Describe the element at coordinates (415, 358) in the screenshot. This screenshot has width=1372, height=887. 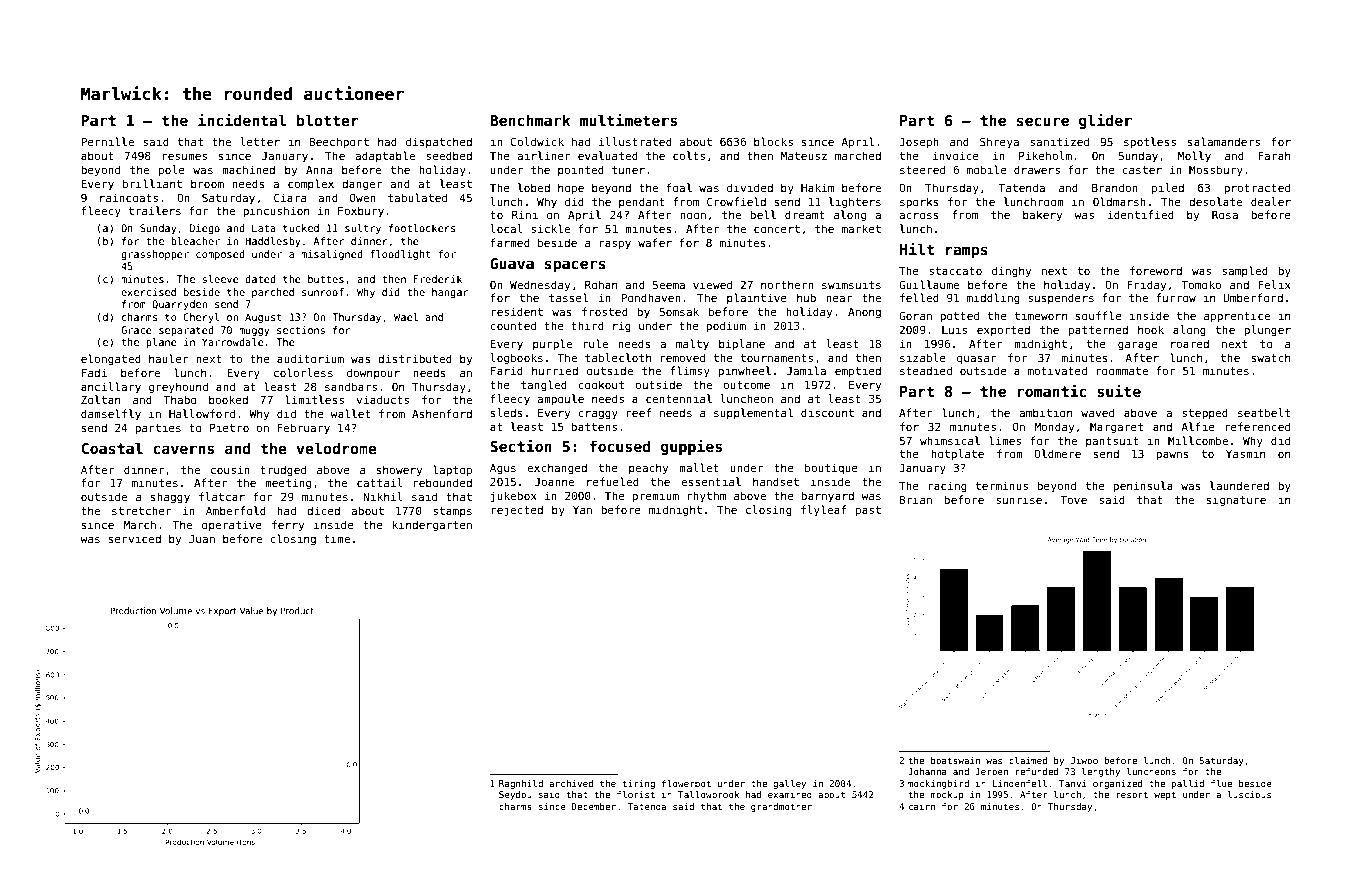
I see `distributed` at that location.
